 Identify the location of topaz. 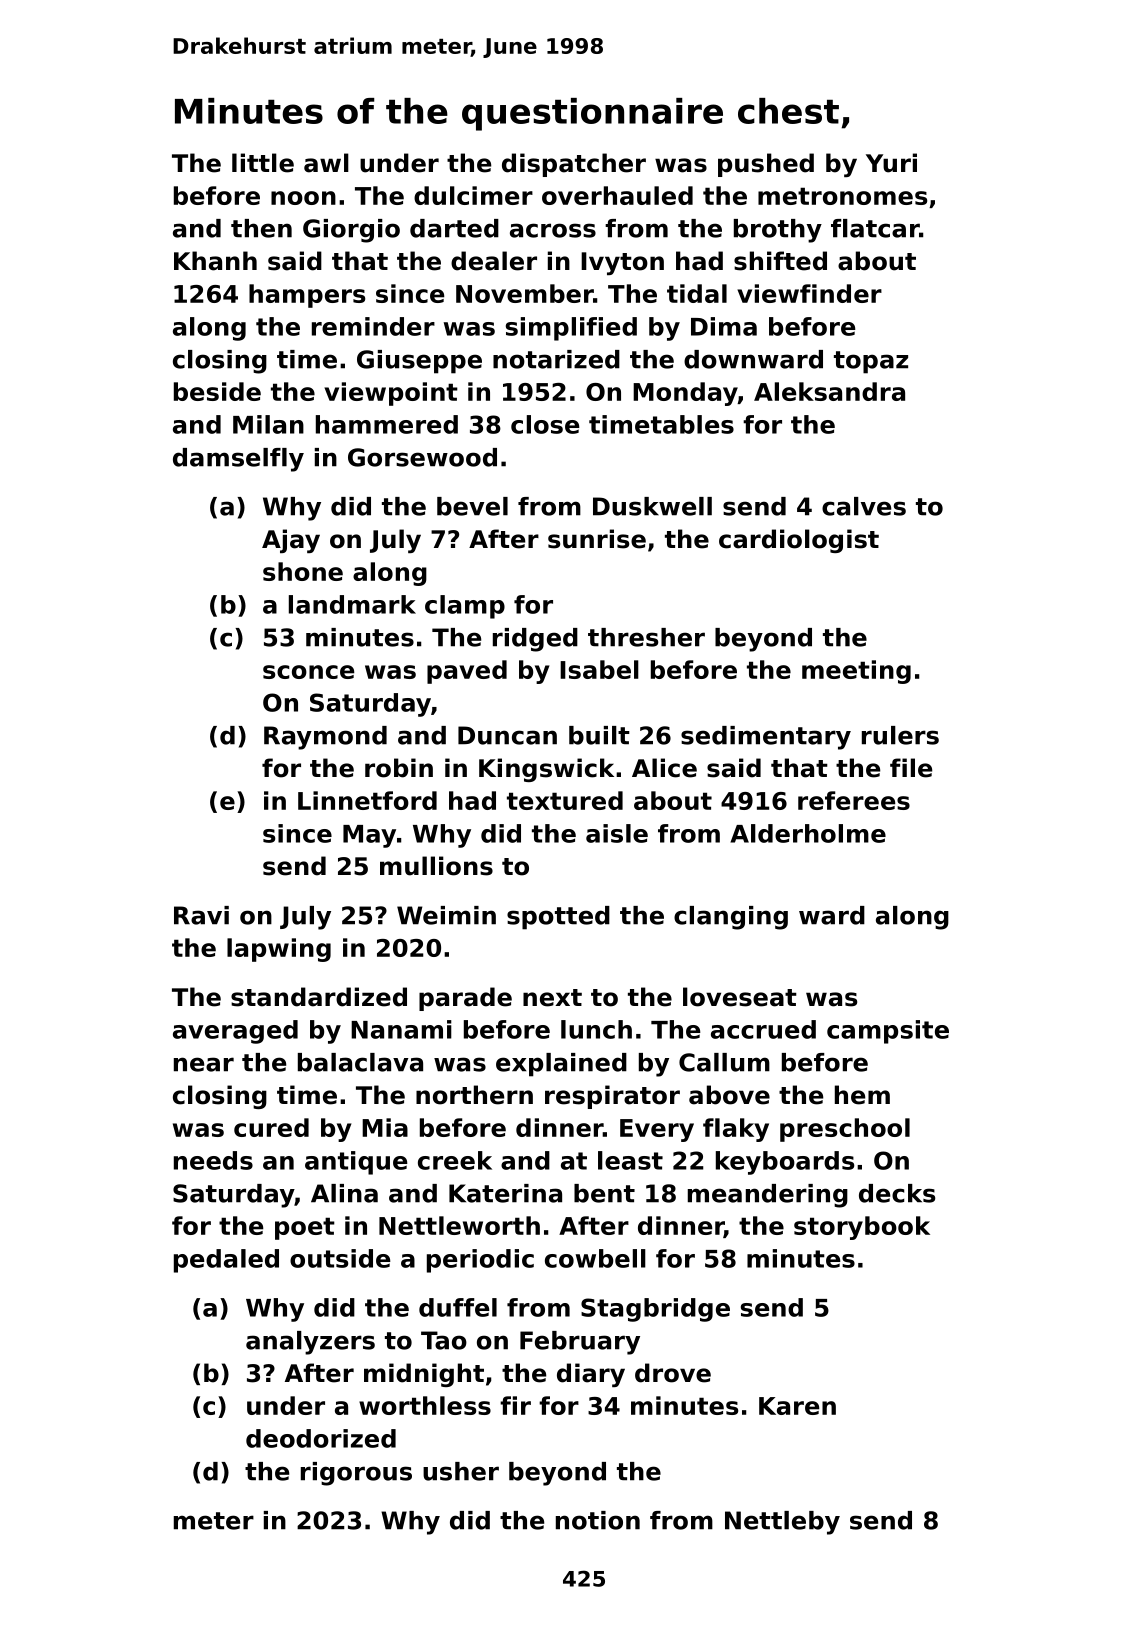
(871, 362).
